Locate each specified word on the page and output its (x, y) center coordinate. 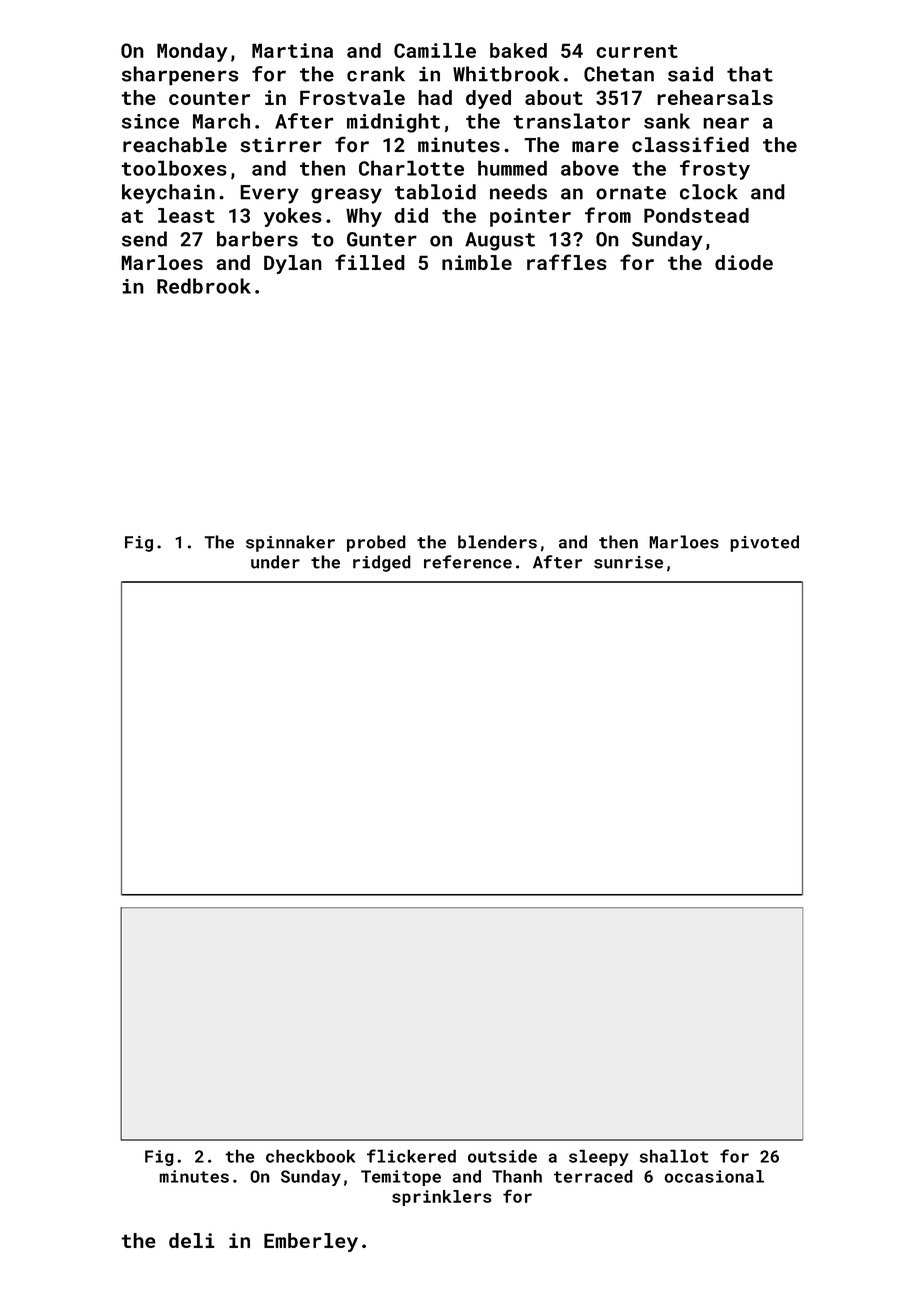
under (275, 562)
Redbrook (204, 286)
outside (502, 1156)
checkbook (310, 1156)
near (726, 123)
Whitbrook (506, 74)
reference (468, 562)
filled (370, 262)
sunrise (628, 562)
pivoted (764, 543)
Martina (292, 50)
